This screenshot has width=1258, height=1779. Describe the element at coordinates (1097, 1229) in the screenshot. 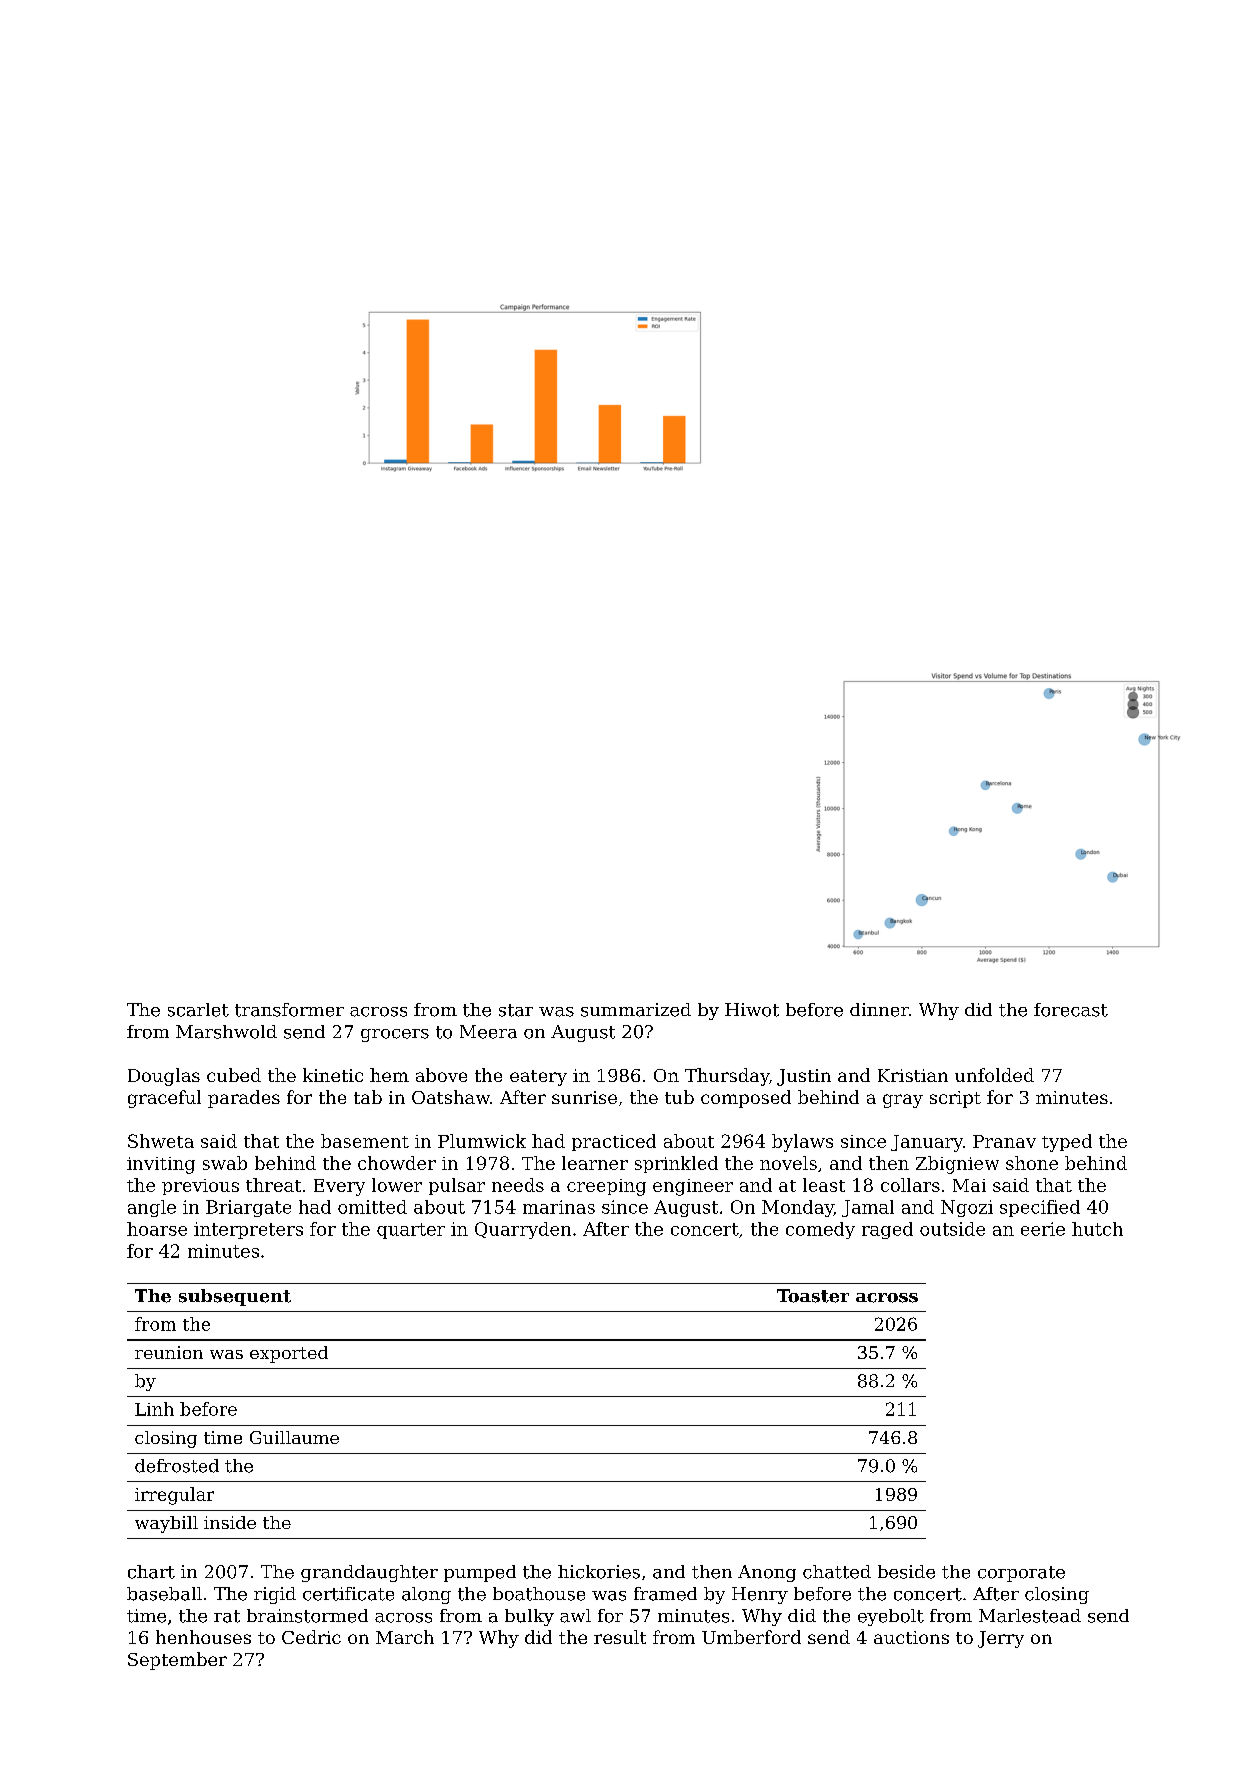

I see `hutch` at that location.
